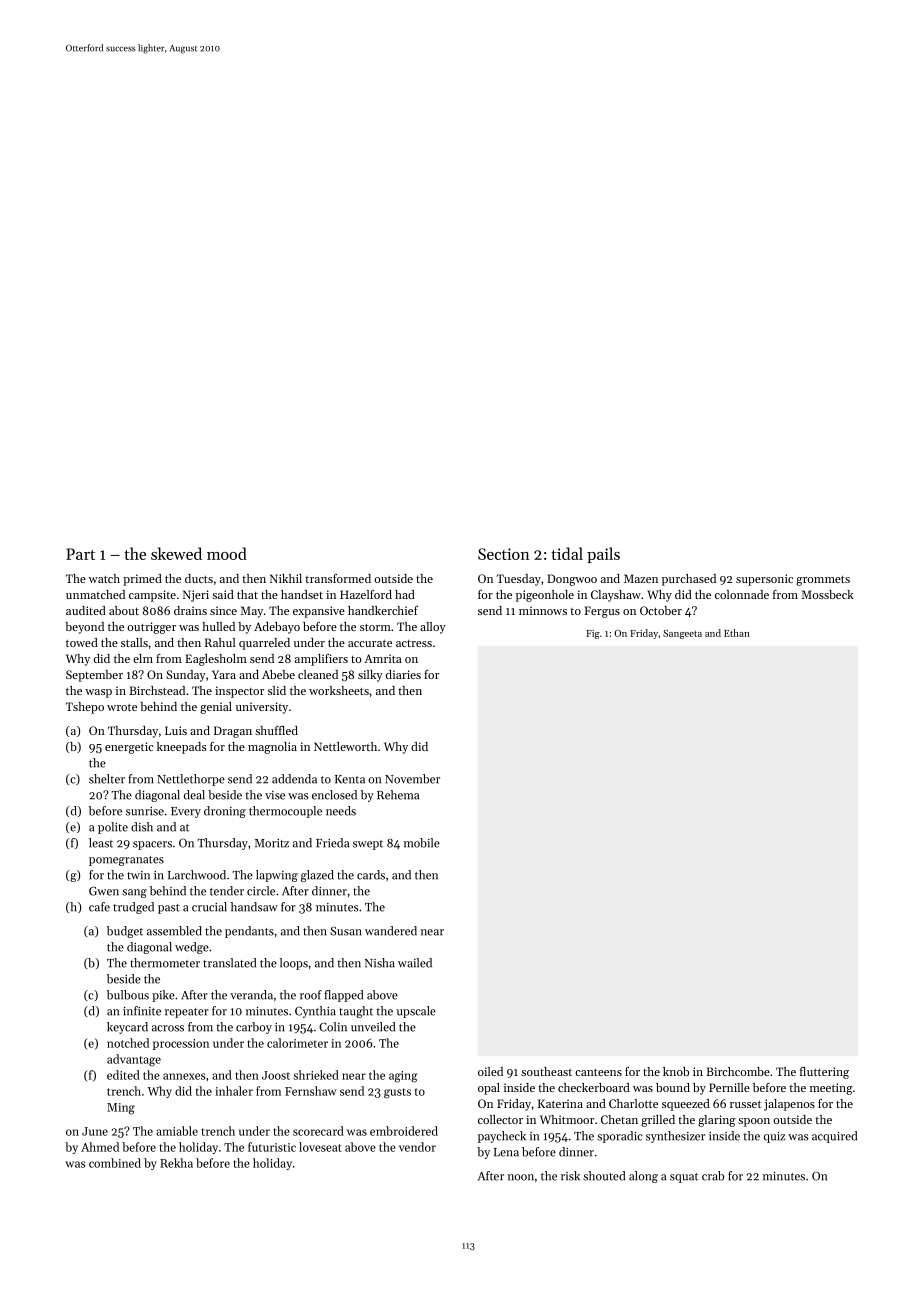 The width and height of the screenshot is (924, 1308). What do you see at coordinates (412, 779) in the screenshot?
I see `November` at bounding box center [412, 779].
